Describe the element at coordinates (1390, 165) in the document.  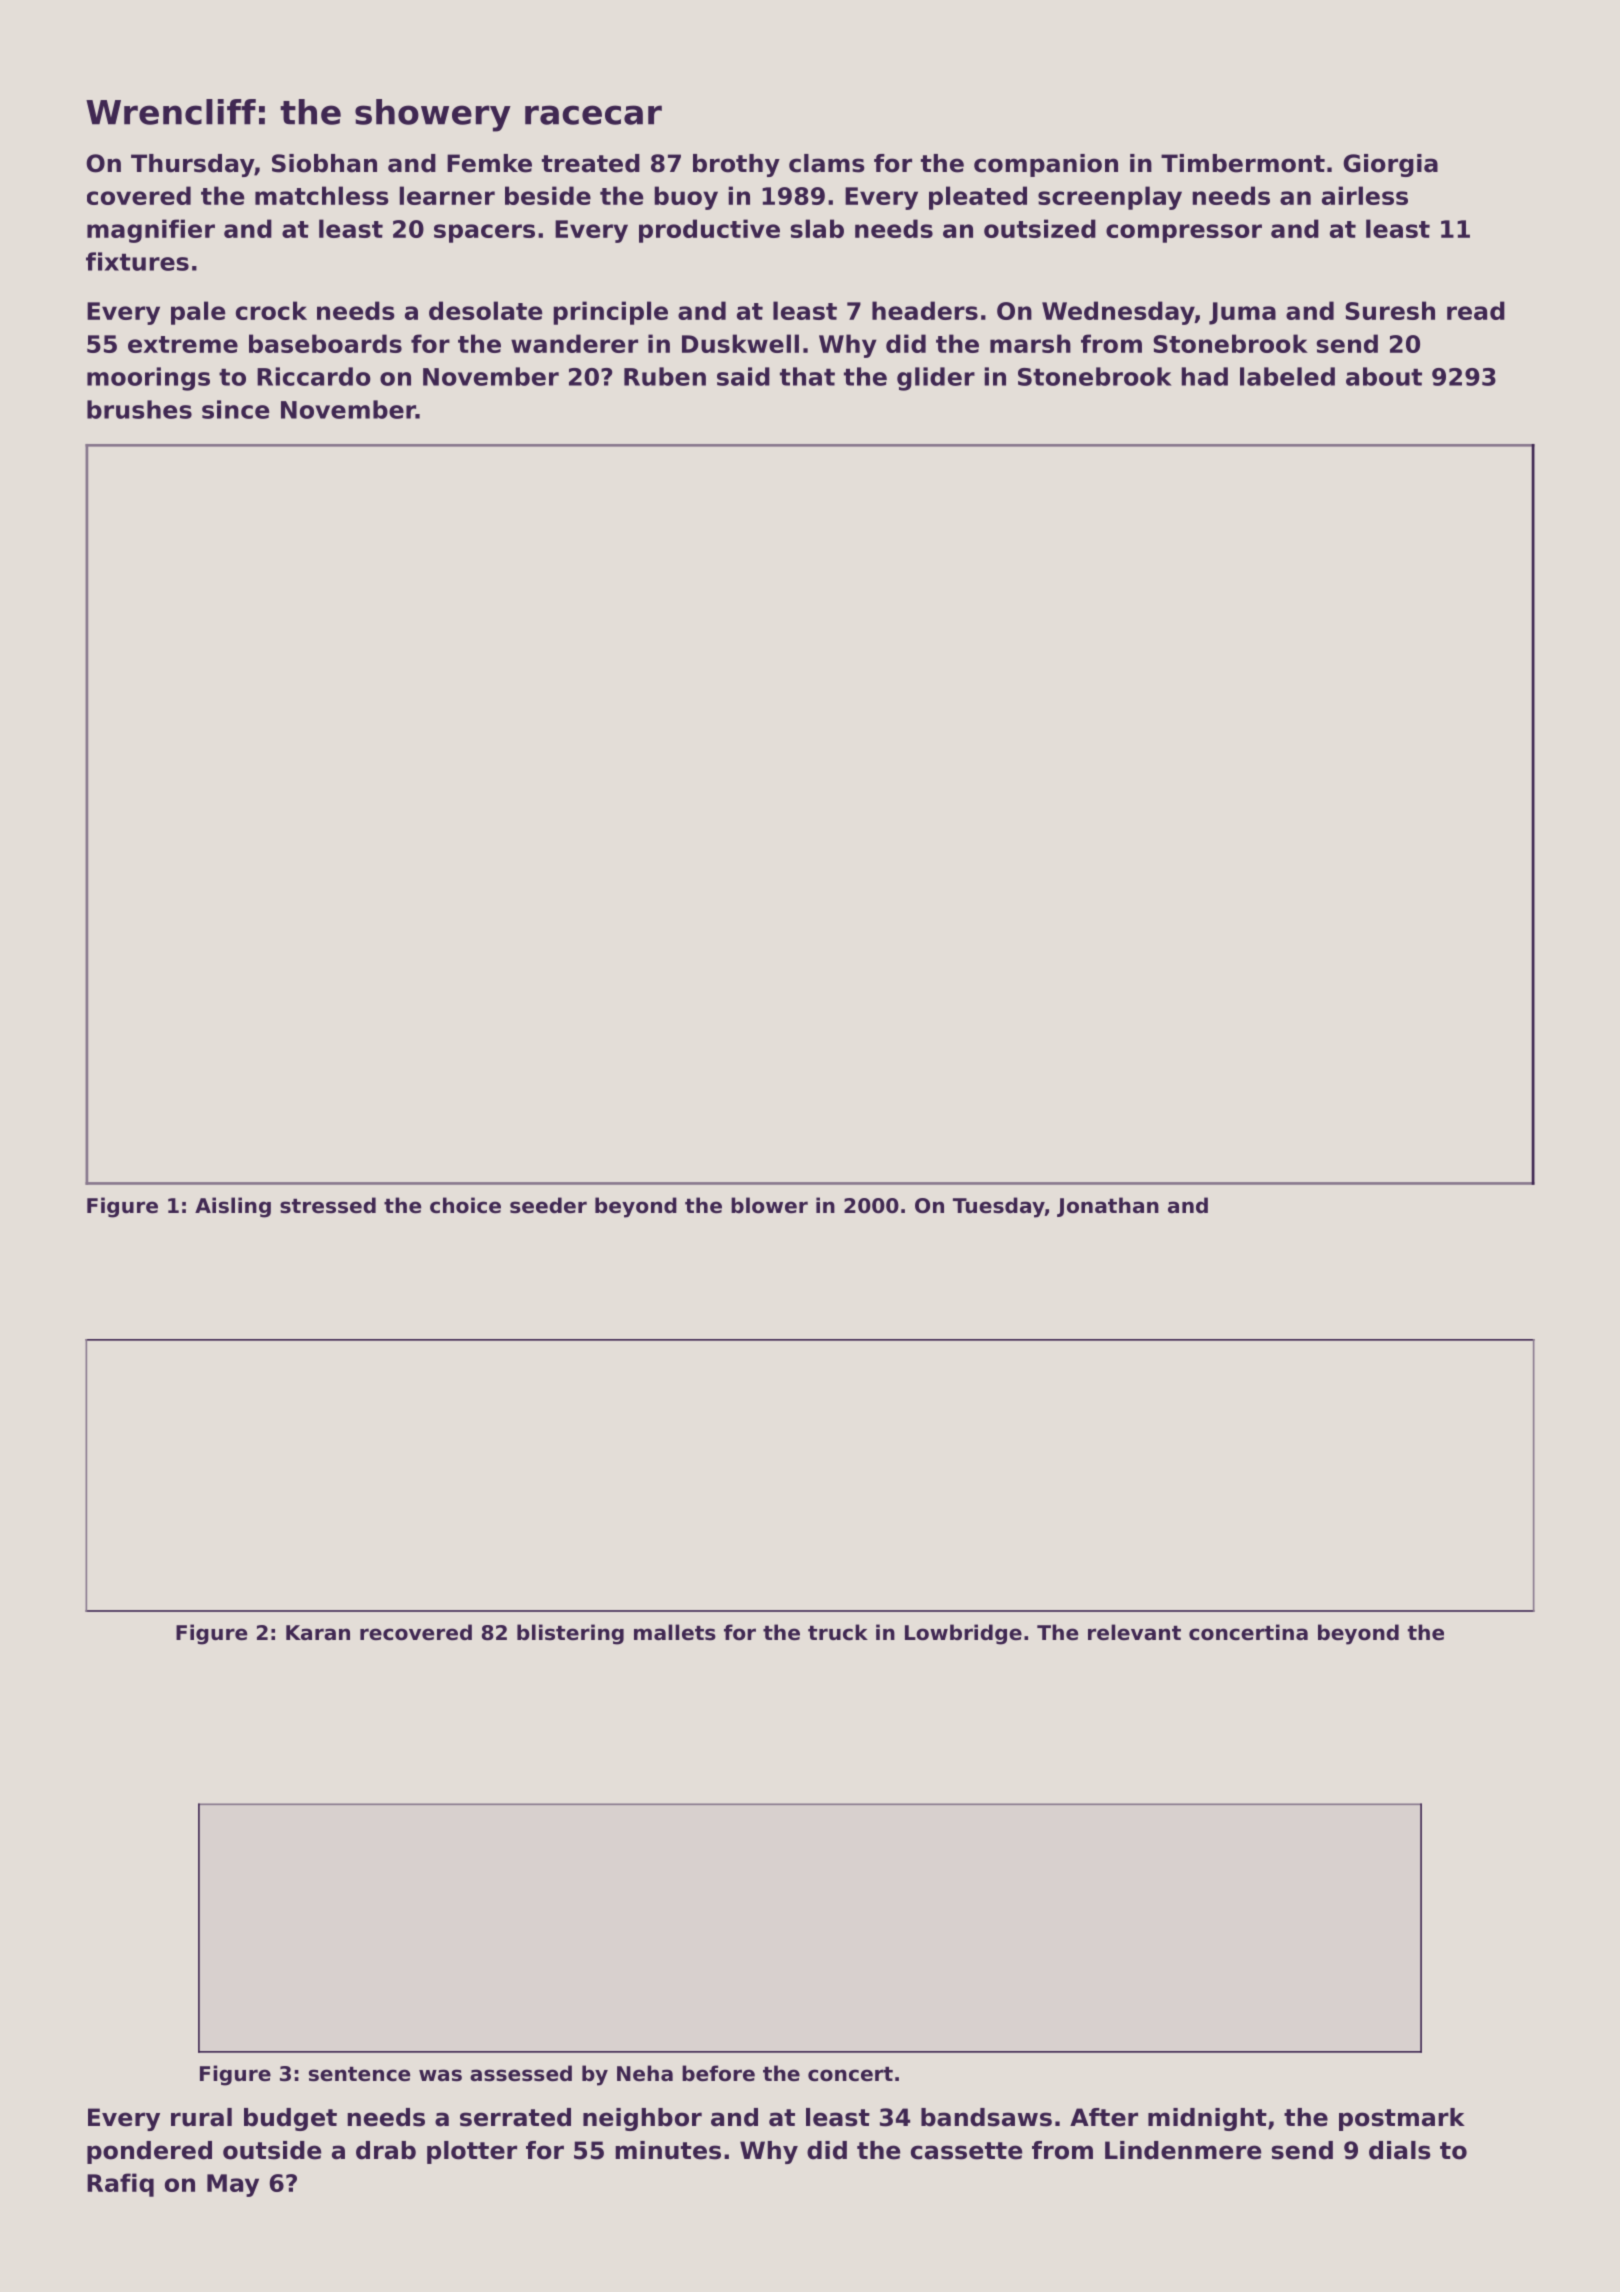
I see `Giorgia` at that location.
